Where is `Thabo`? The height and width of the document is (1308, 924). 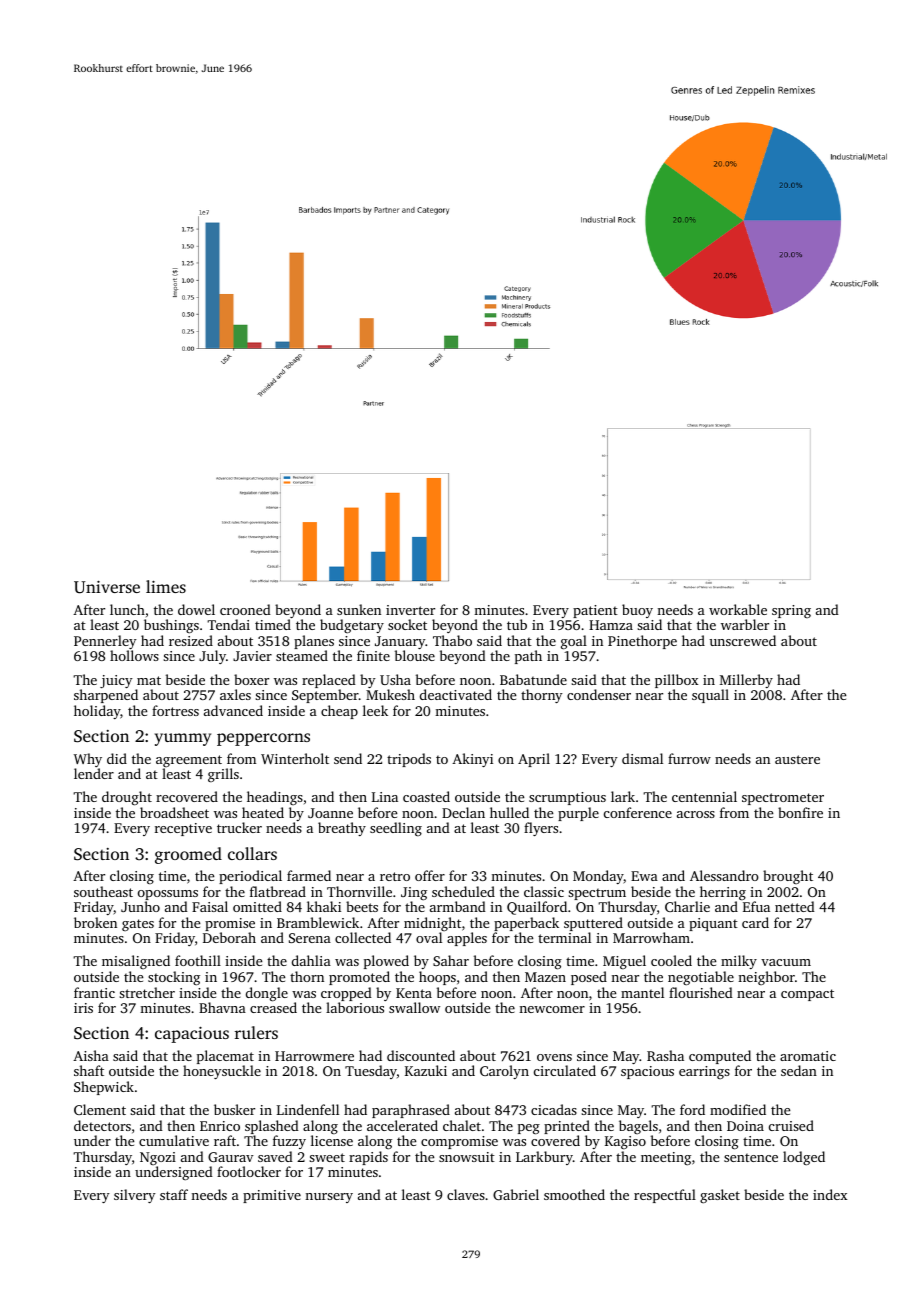 Thabo is located at coordinates (452, 640).
